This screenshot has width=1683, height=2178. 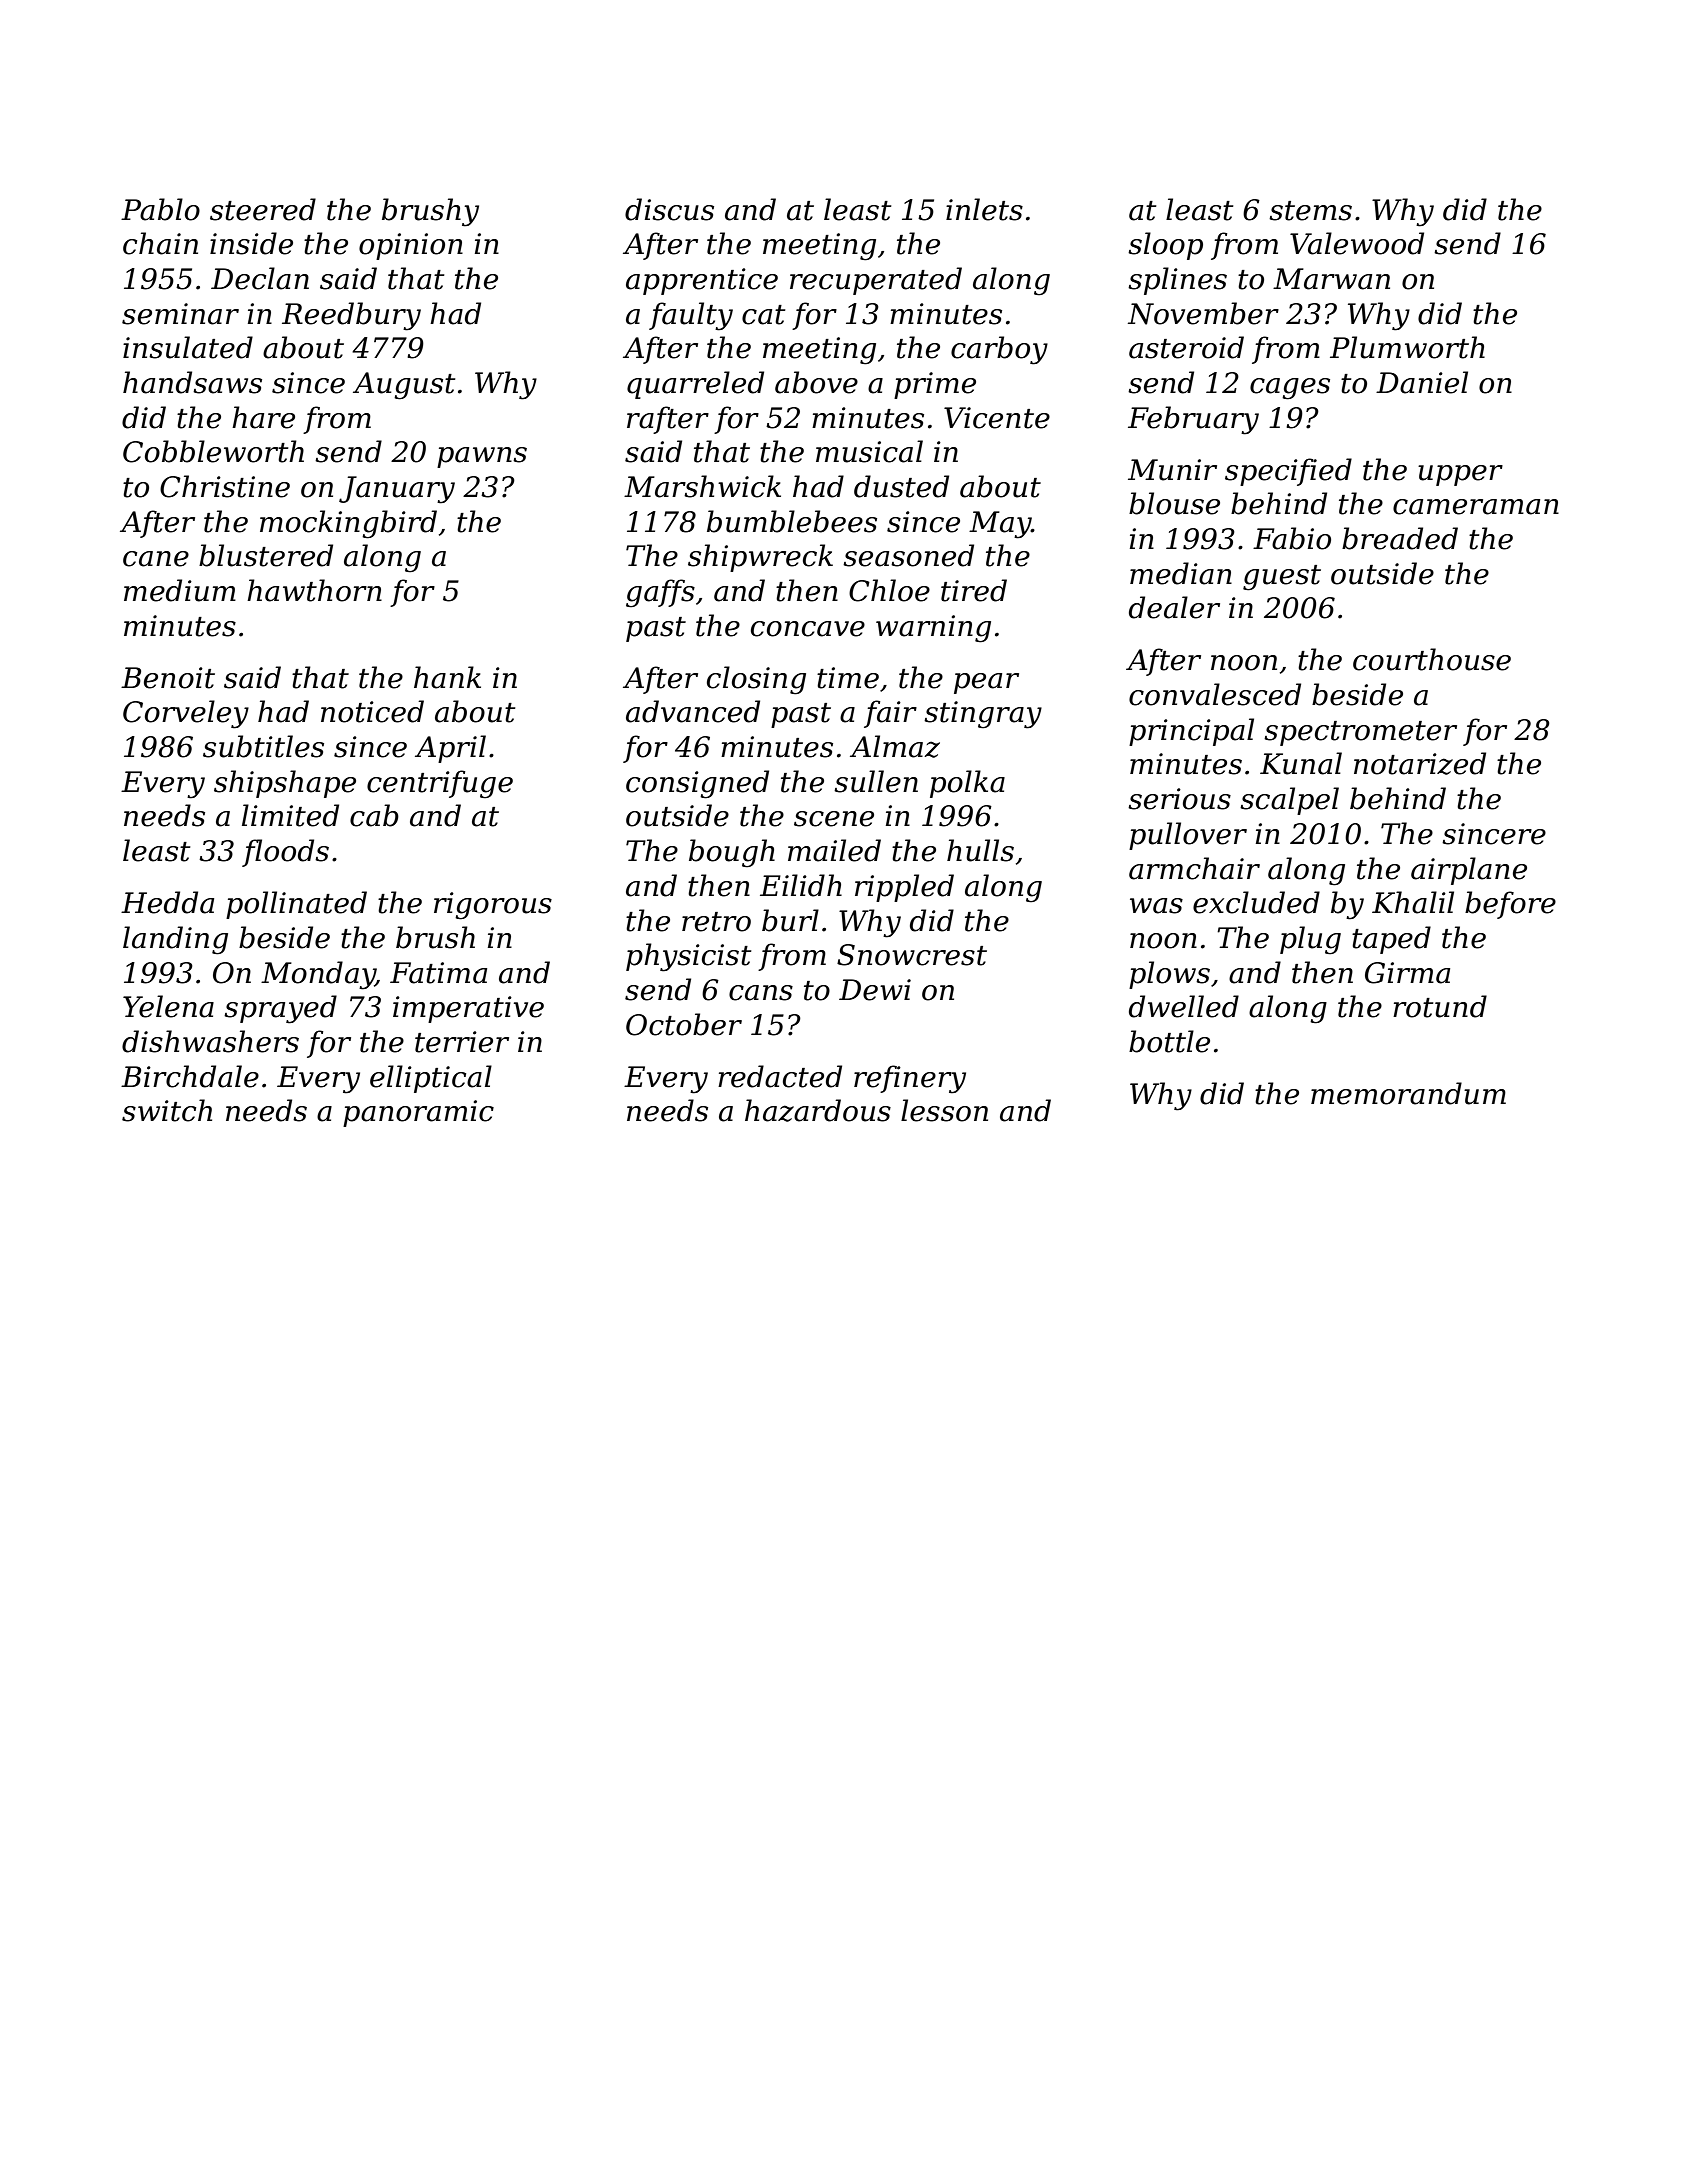 What do you see at coordinates (1400, 538) in the screenshot?
I see `breaded` at bounding box center [1400, 538].
